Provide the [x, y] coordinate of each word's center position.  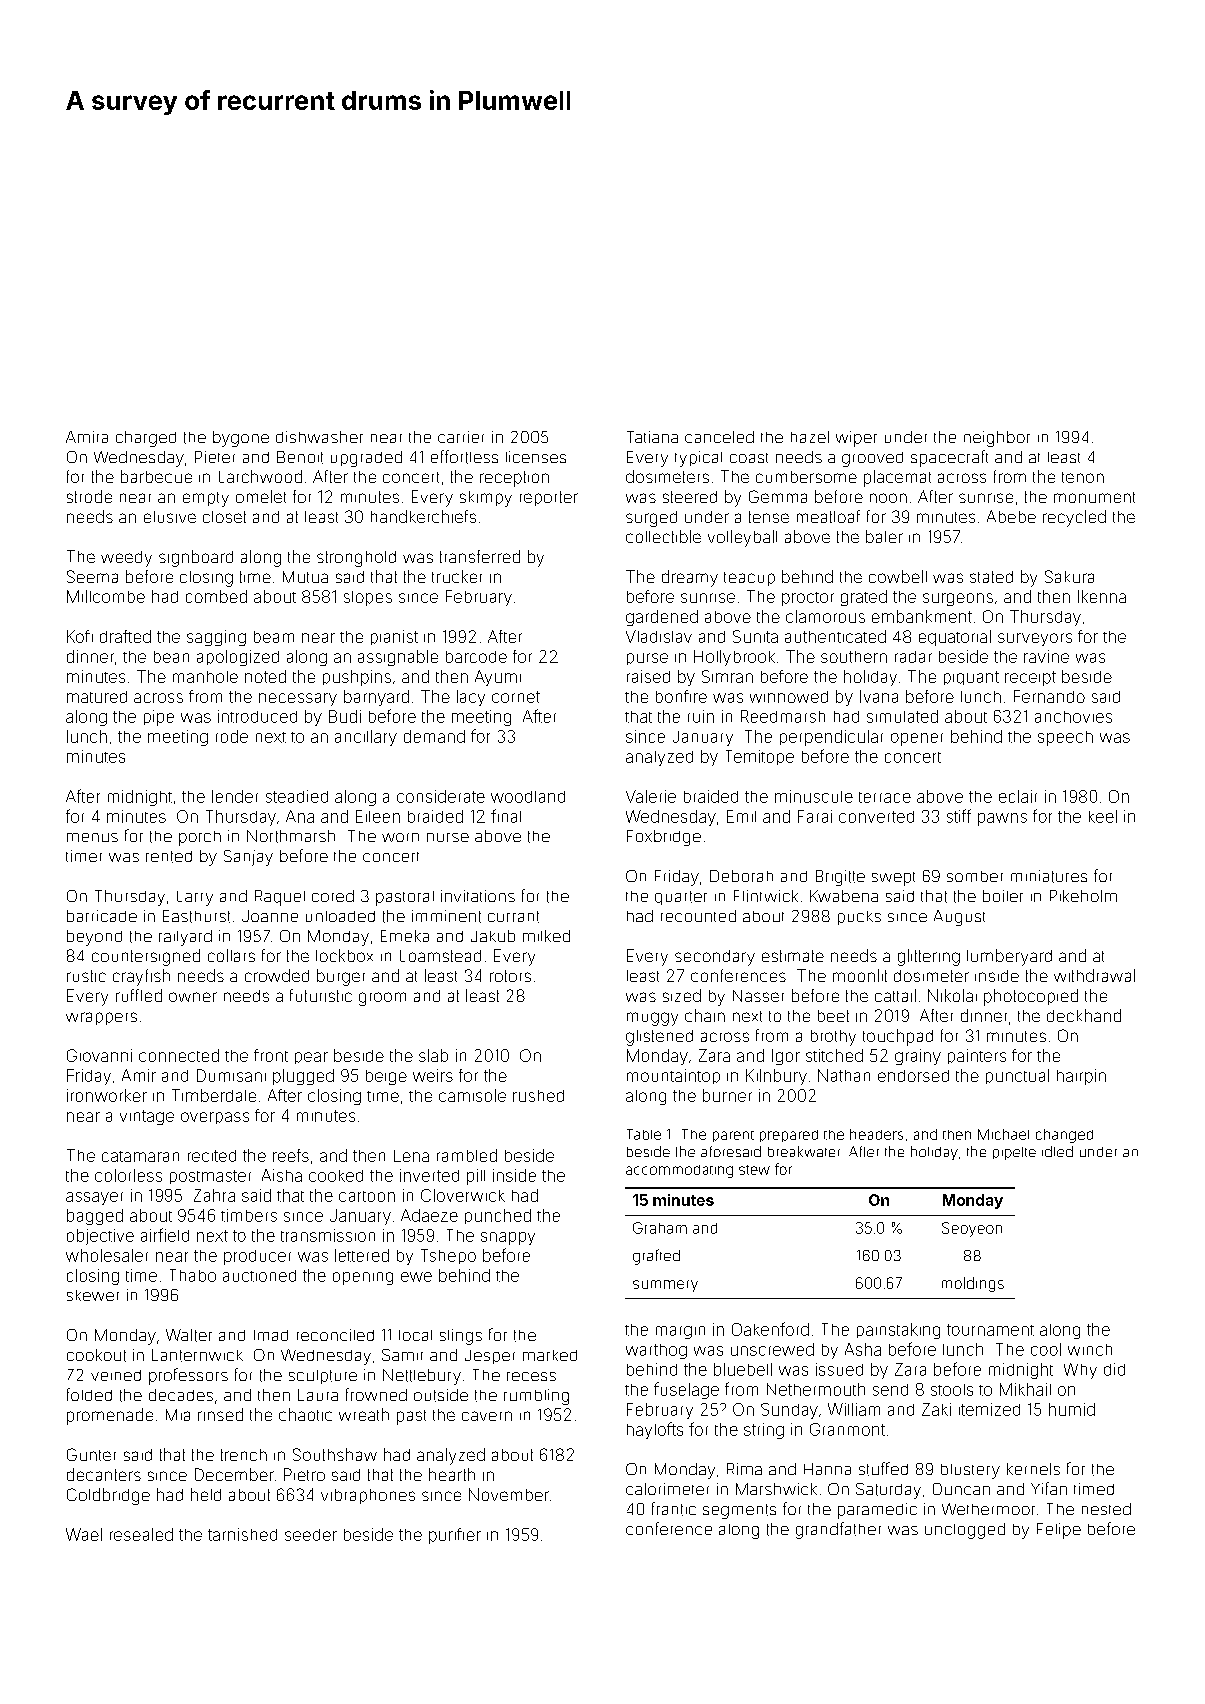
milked [546, 936]
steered [690, 497]
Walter [189, 1335]
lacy [471, 698]
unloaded [340, 916]
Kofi [80, 636]
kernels [1033, 1469]
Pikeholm [1083, 896]
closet [224, 517]
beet [833, 1016]
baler [884, 536]
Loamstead [440, 956]
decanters [104, 1474]
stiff [959, 816]
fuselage [686, 1390]
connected [179, 1055]
